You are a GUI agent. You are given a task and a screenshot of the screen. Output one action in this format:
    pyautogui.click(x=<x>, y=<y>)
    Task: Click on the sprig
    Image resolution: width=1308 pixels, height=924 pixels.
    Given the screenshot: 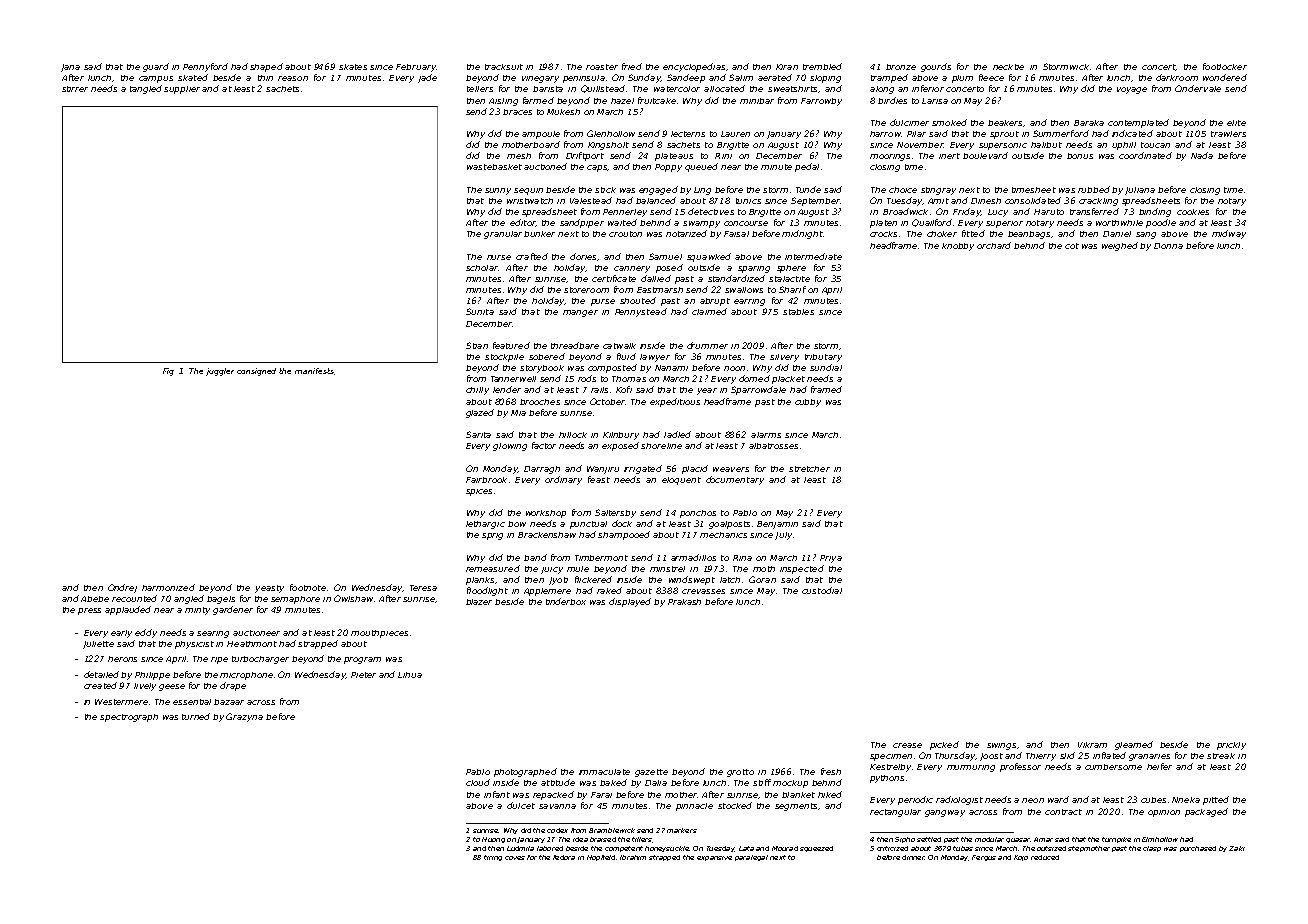 What is the action you would take?
    pyautogui.click(x=492, y=536)
